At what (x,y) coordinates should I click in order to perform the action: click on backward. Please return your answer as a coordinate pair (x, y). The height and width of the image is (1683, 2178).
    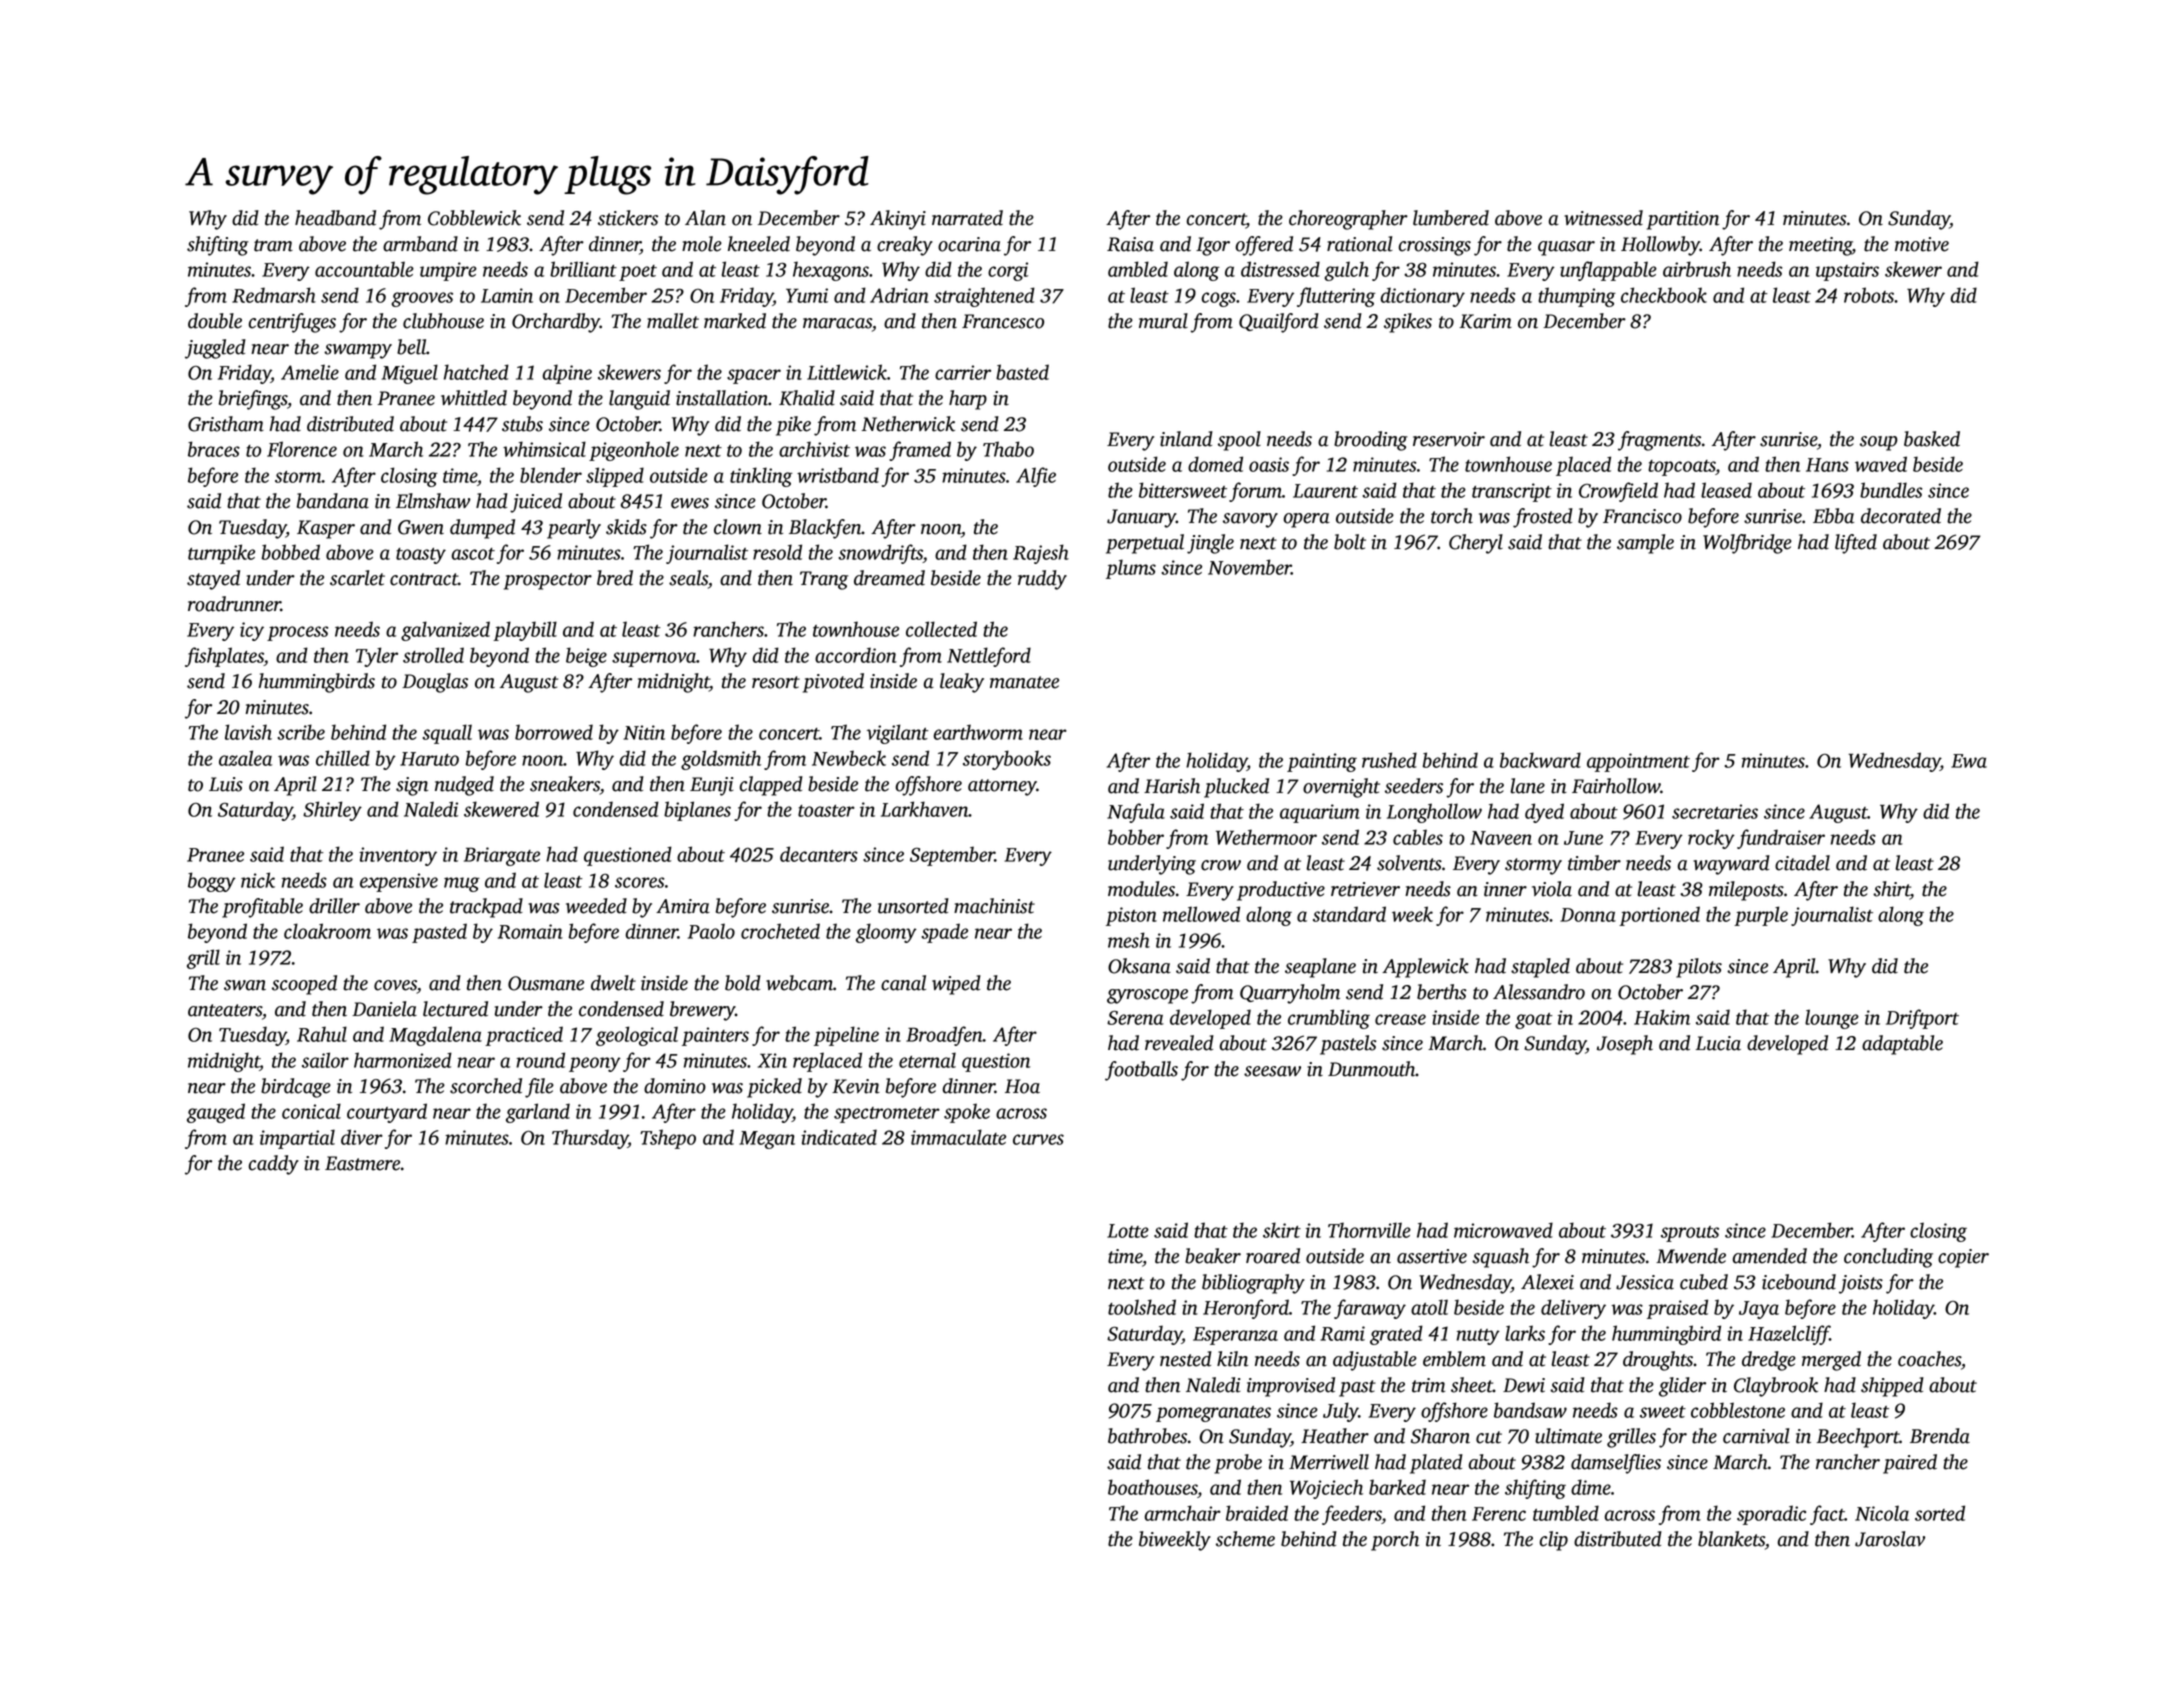
    Looking at the image, I should click on (1540, 760).
